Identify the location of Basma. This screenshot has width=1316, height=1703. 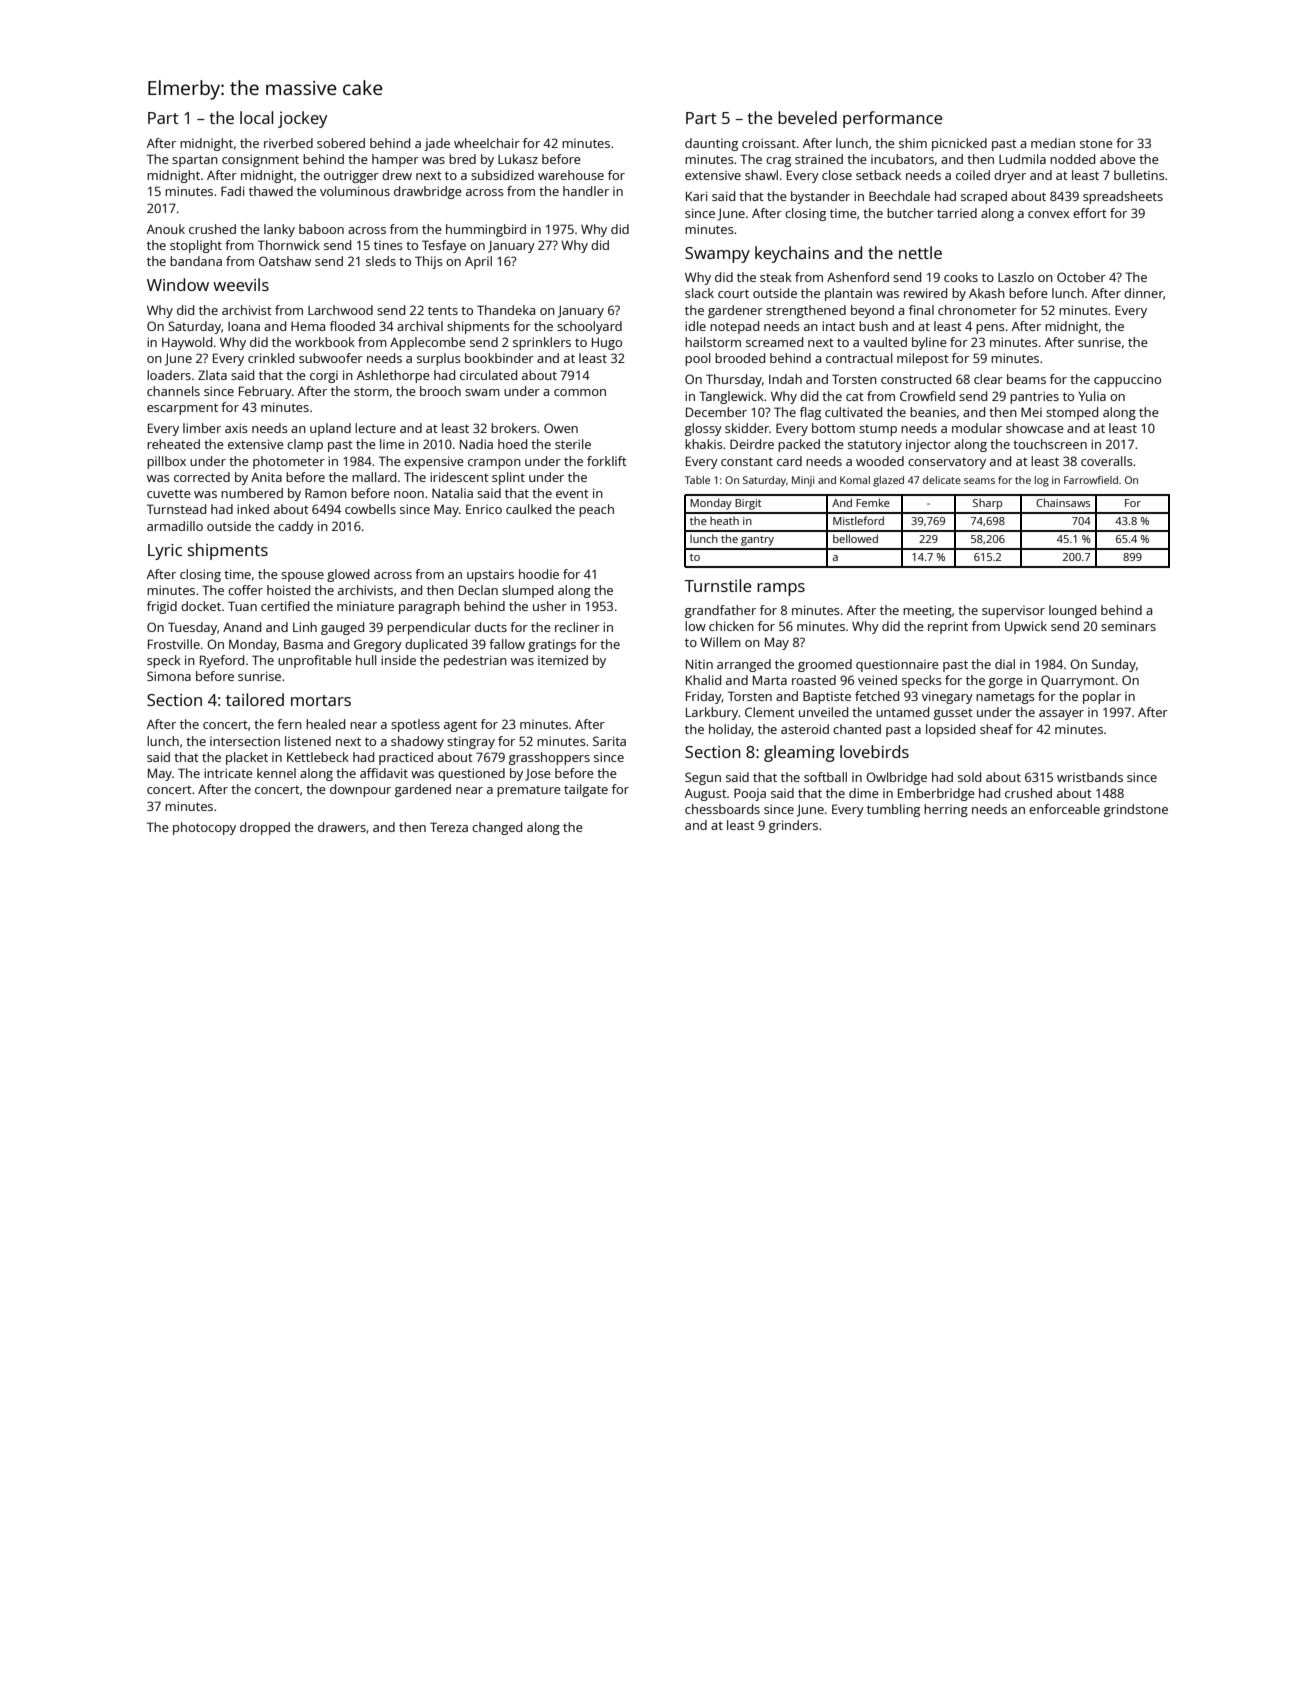
(303, 644).
